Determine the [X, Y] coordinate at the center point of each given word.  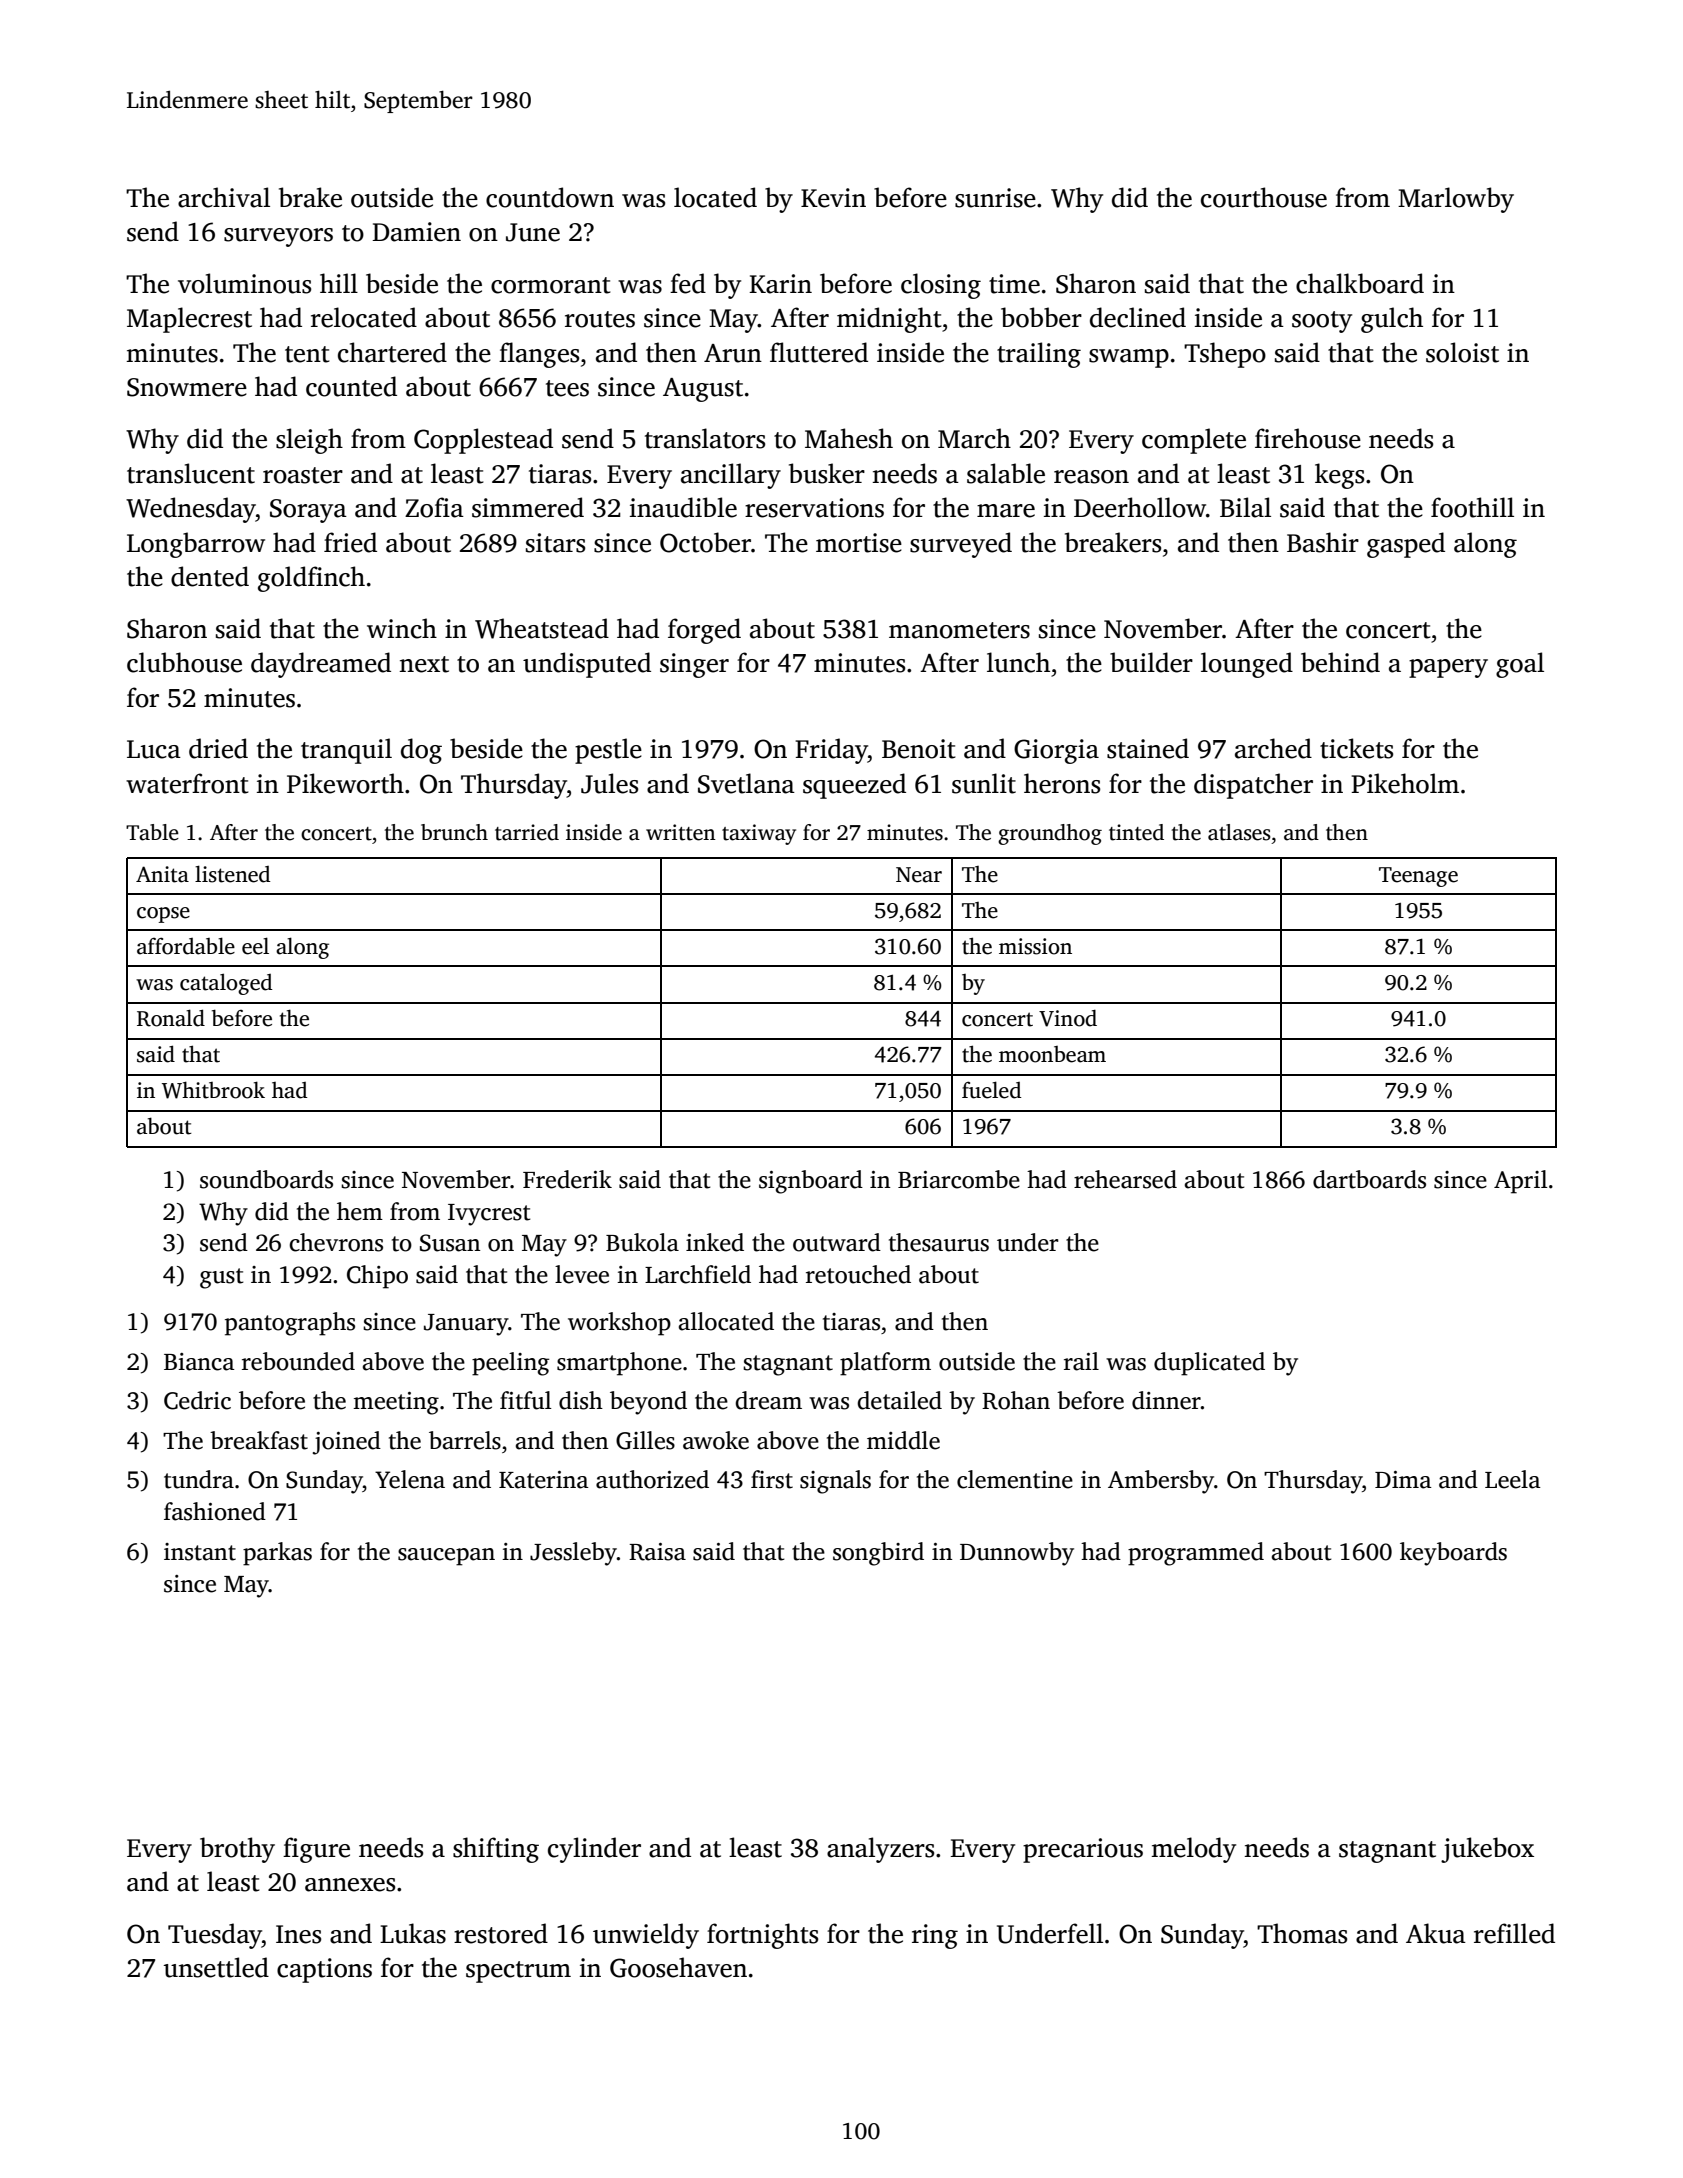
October [705, 542]
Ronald [171, 1018]
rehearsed [1125, 1179]
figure [316, 1850]
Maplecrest [189, 320]
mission [1035, 946]
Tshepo [1225, 355]
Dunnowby [1017, 1554]
